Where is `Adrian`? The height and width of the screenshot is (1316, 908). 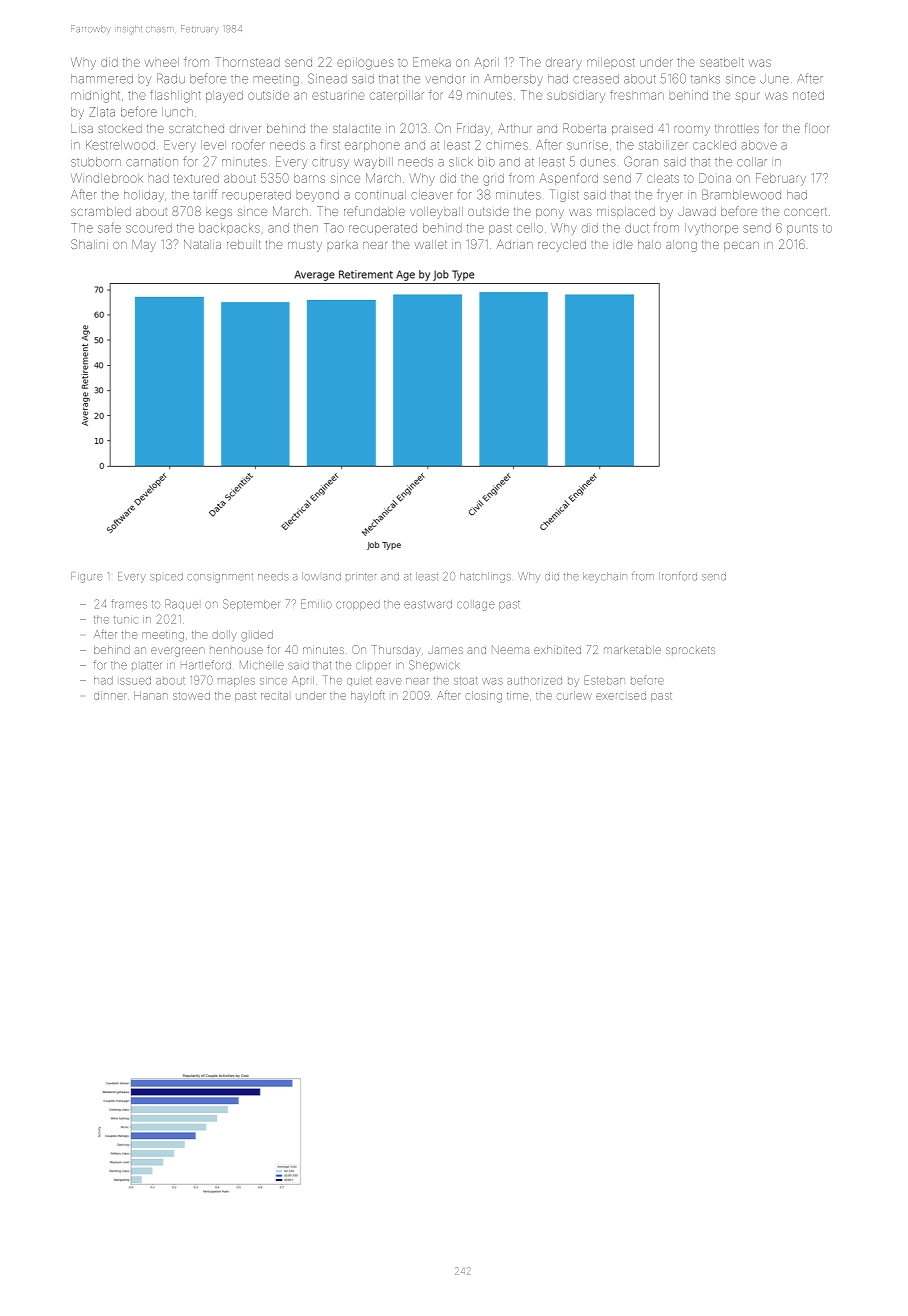 Adrian is located at coordinates (515, 244).
